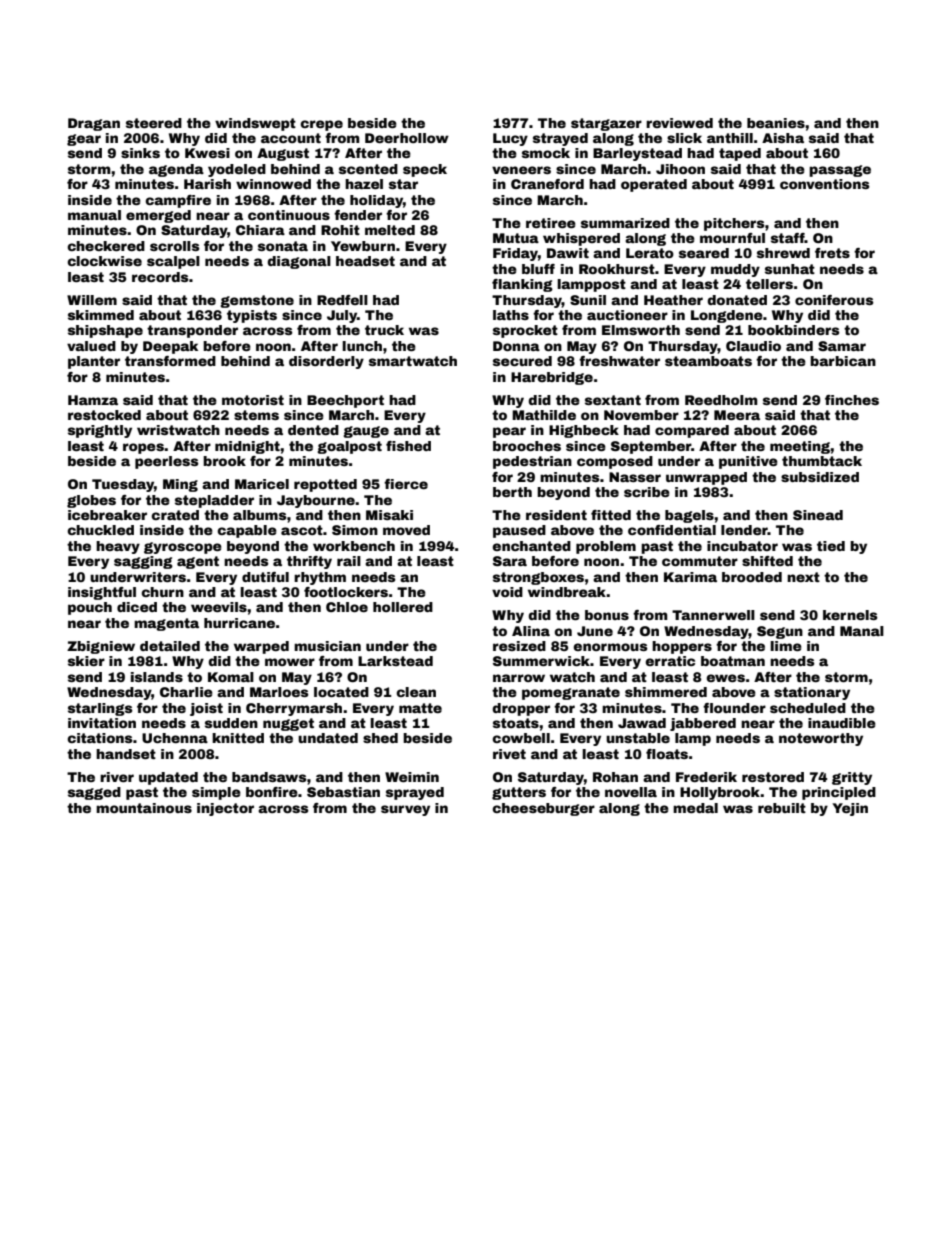 Image resolution: width=952 pixels, height=1233 pixels. Describe the element at coordinates (818, 515) in the page. I see `Sinead` at that location.
